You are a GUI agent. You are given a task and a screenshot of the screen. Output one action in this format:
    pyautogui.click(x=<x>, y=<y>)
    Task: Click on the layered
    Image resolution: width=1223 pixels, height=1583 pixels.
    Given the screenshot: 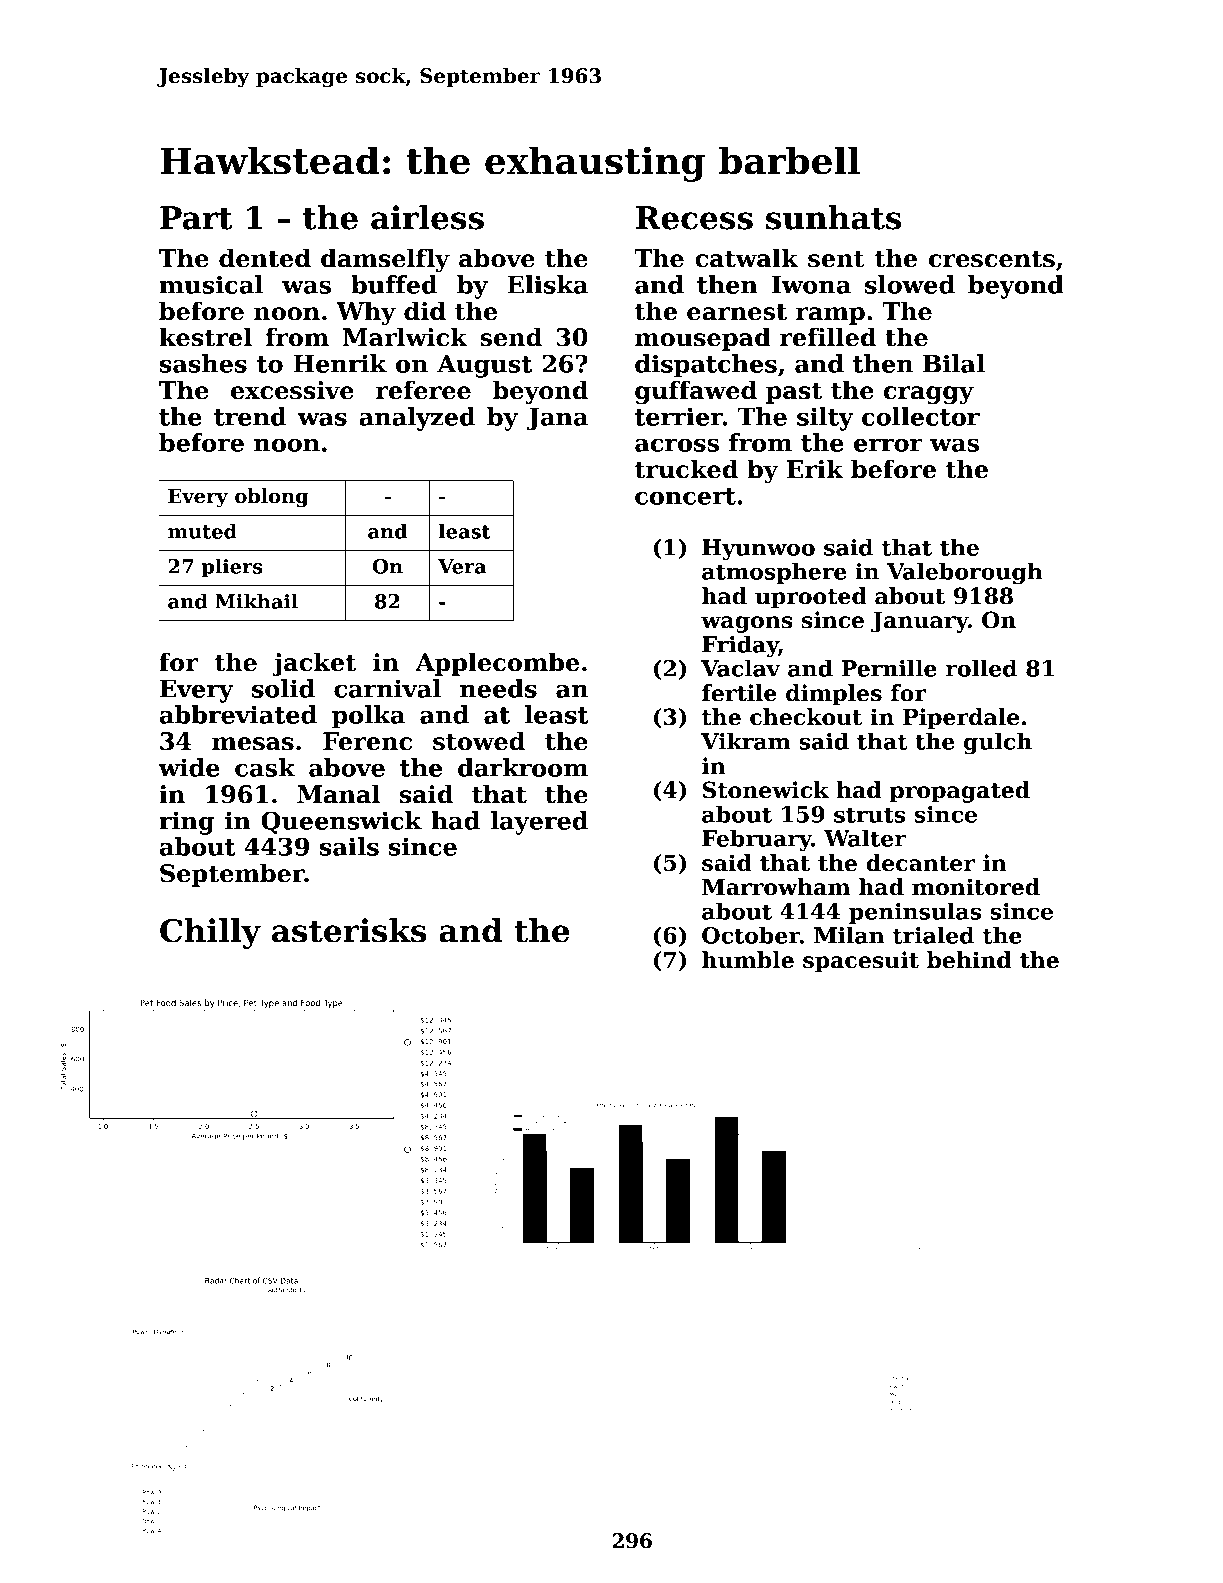 What is the action you would take?
    pyautogui.click(x=539, y=823)
